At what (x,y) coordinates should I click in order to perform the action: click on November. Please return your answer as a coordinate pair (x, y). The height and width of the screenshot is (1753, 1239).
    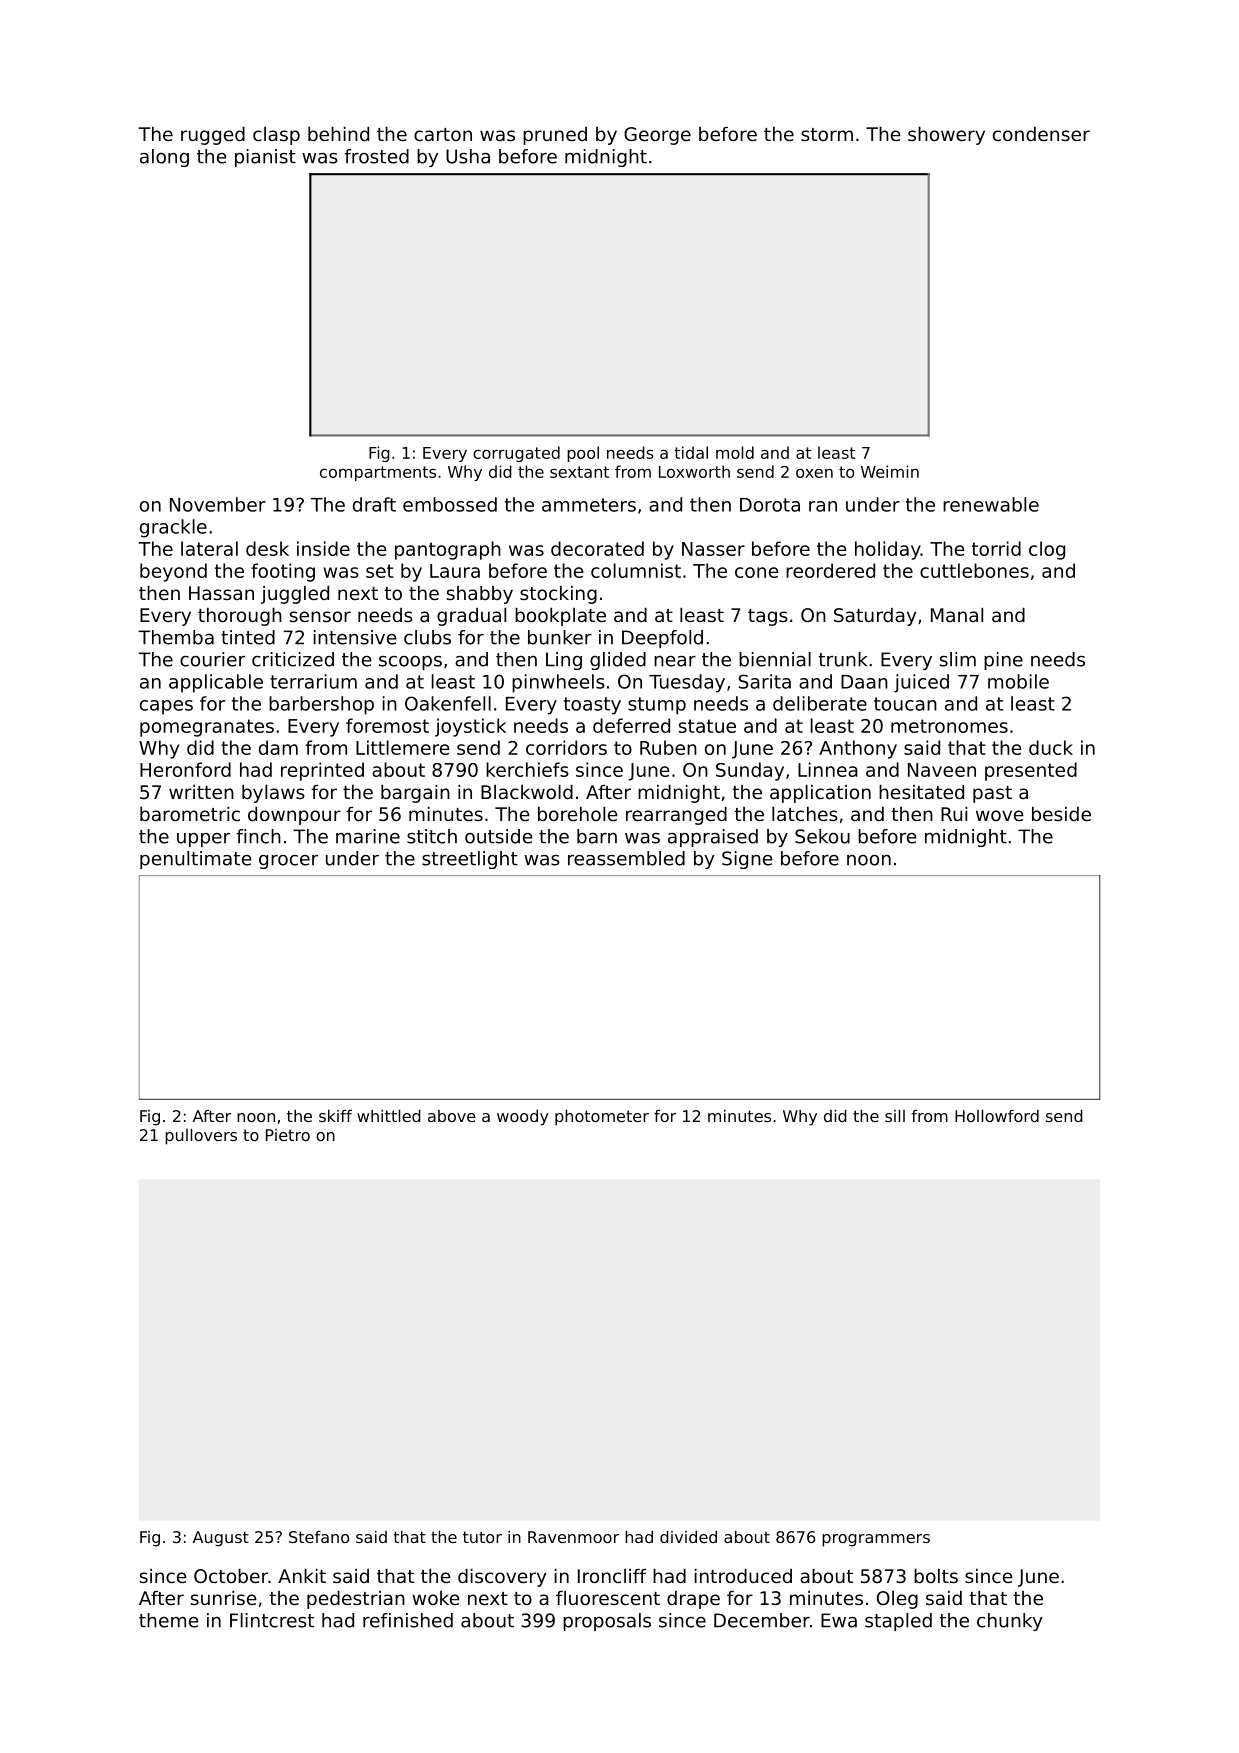
    Looking at the image, I should click on (218, 504).
